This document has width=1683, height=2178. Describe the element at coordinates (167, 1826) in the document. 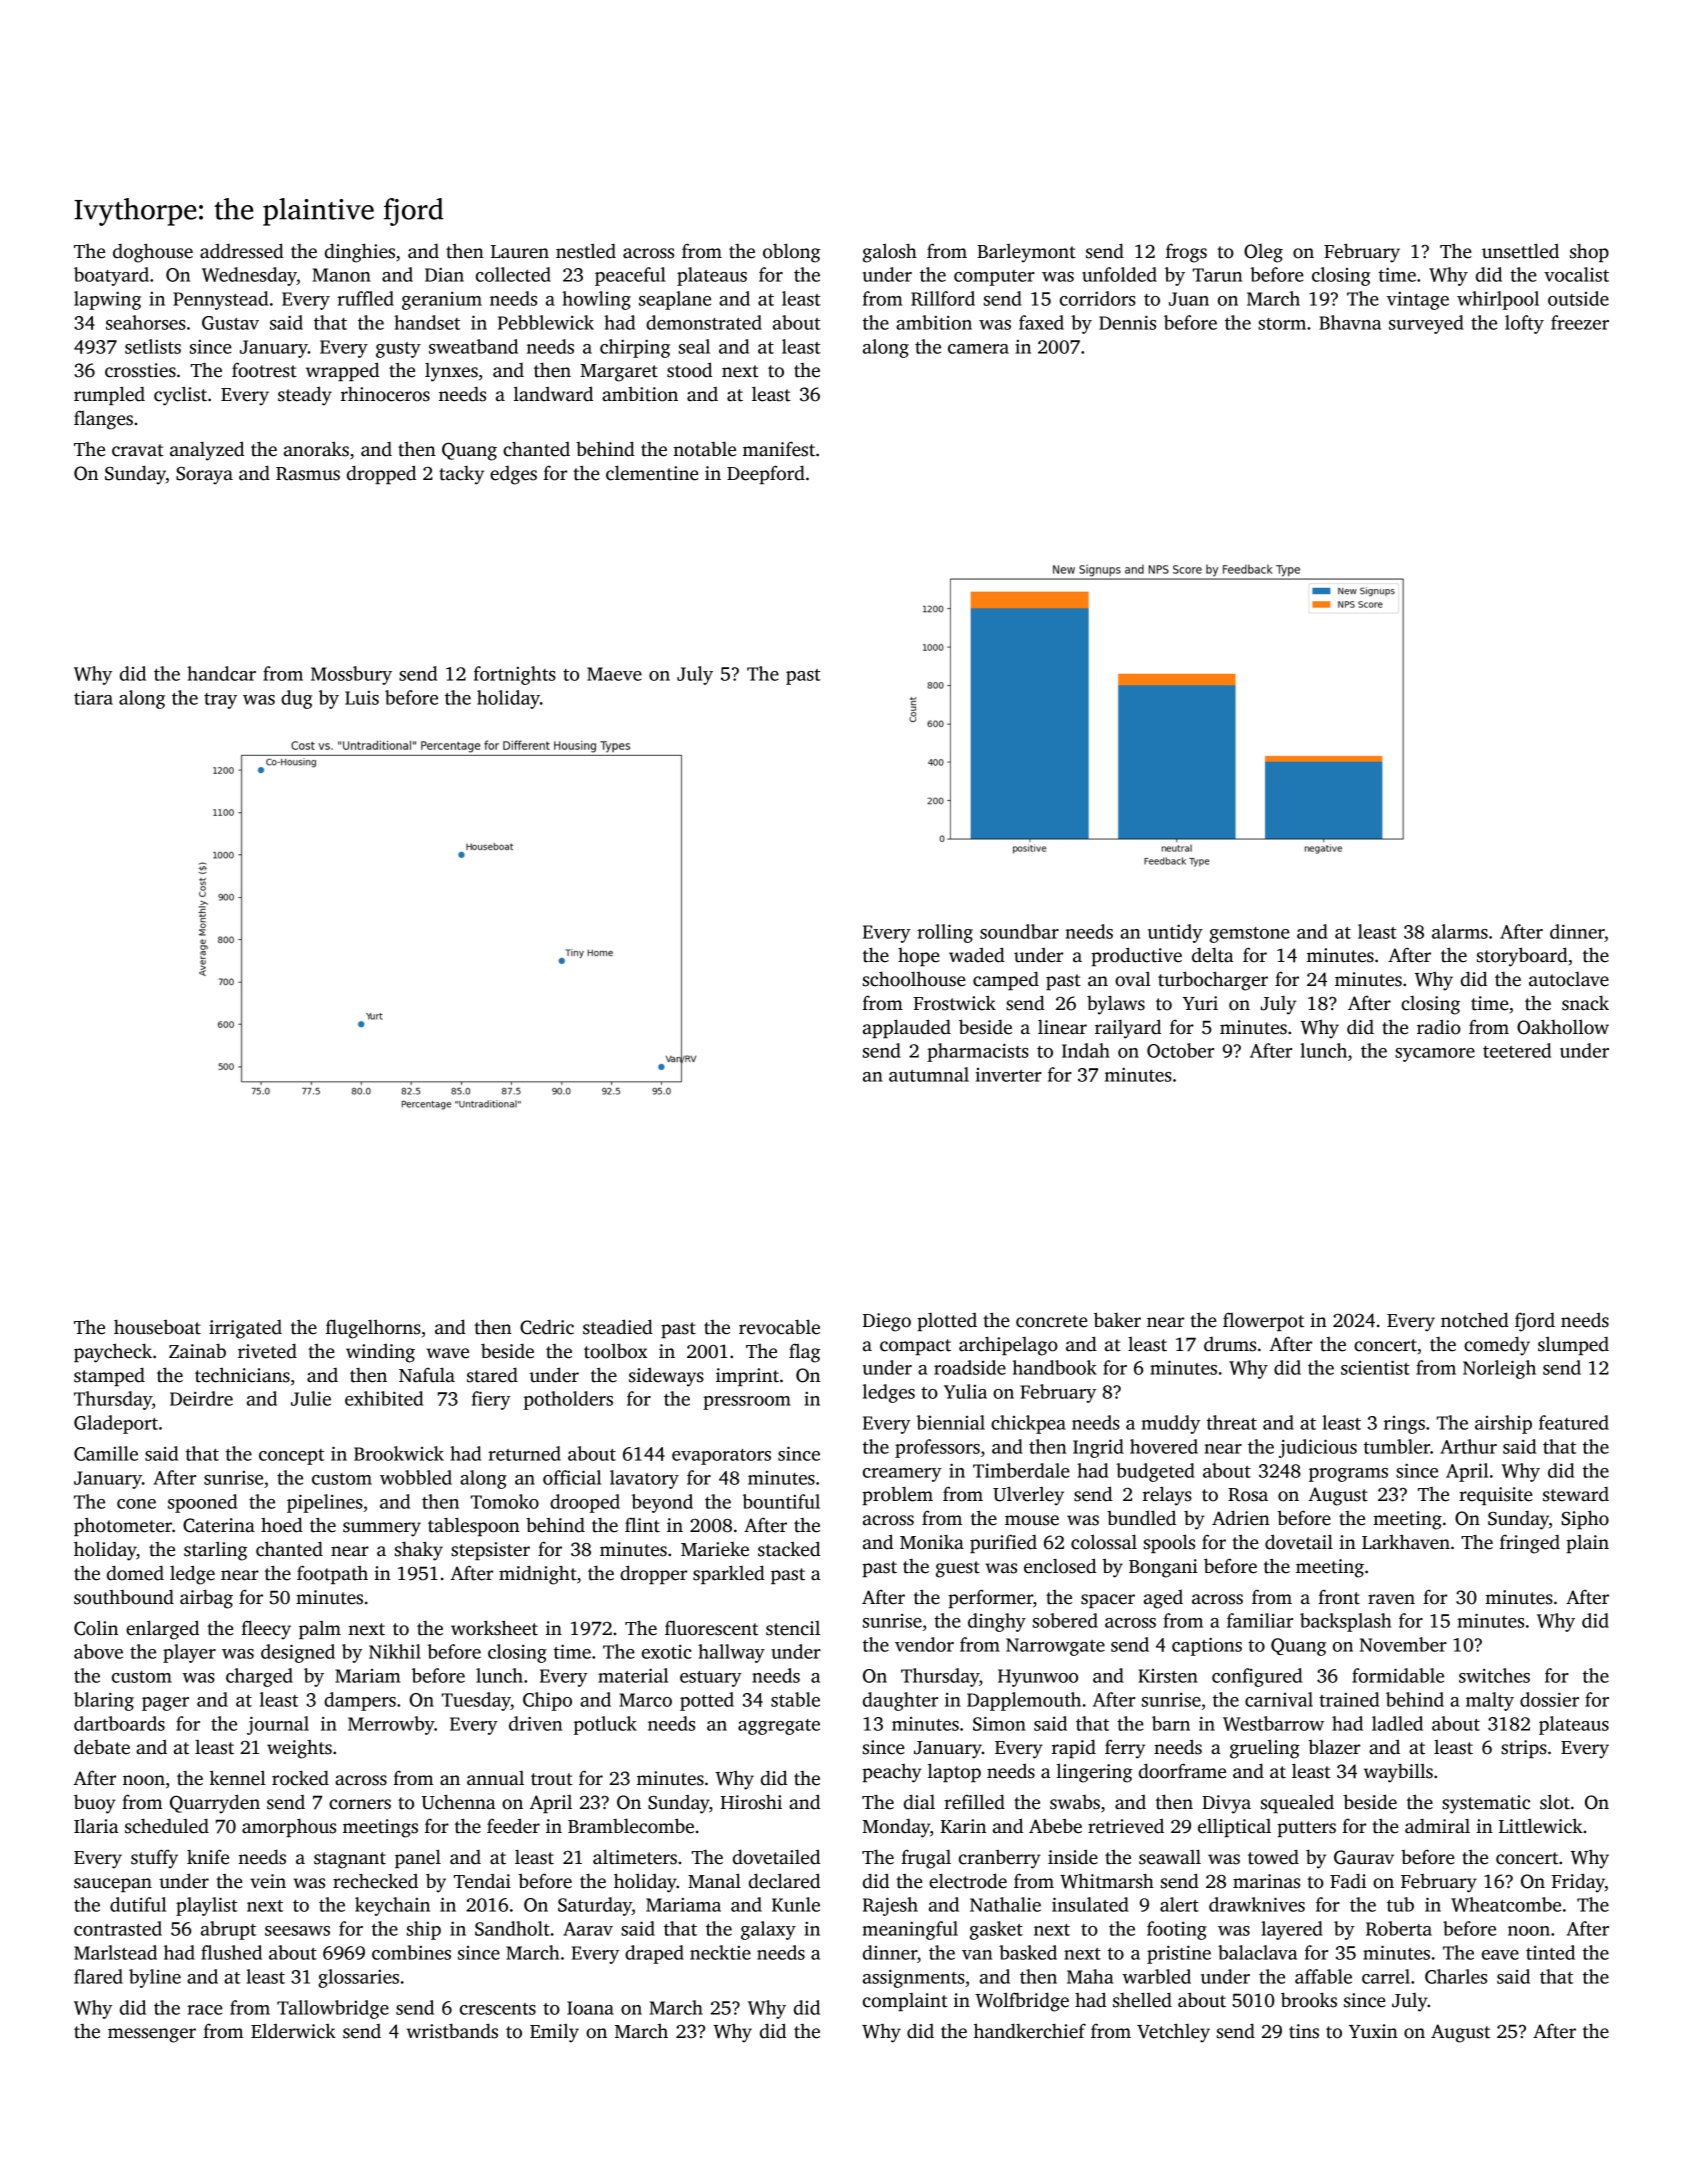

I see `scheduled` at that location.
